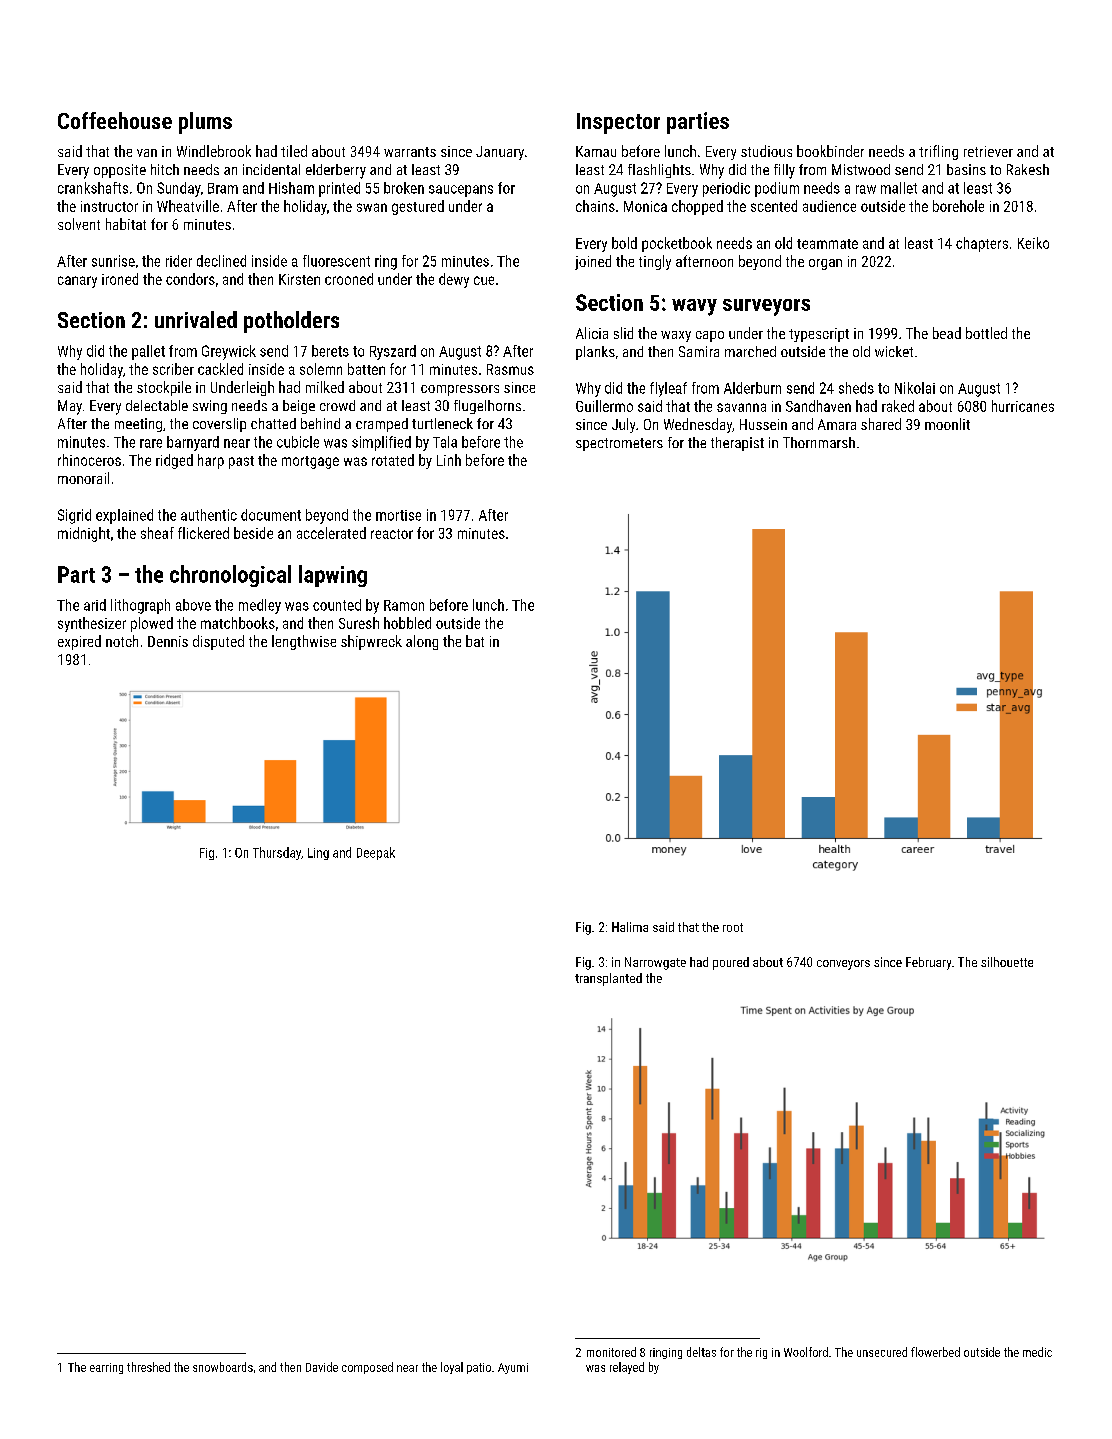  What do you see at coordinates (148, 1367) in the screenshot?
I see `threshed` at bounding box center [148, 1367].
